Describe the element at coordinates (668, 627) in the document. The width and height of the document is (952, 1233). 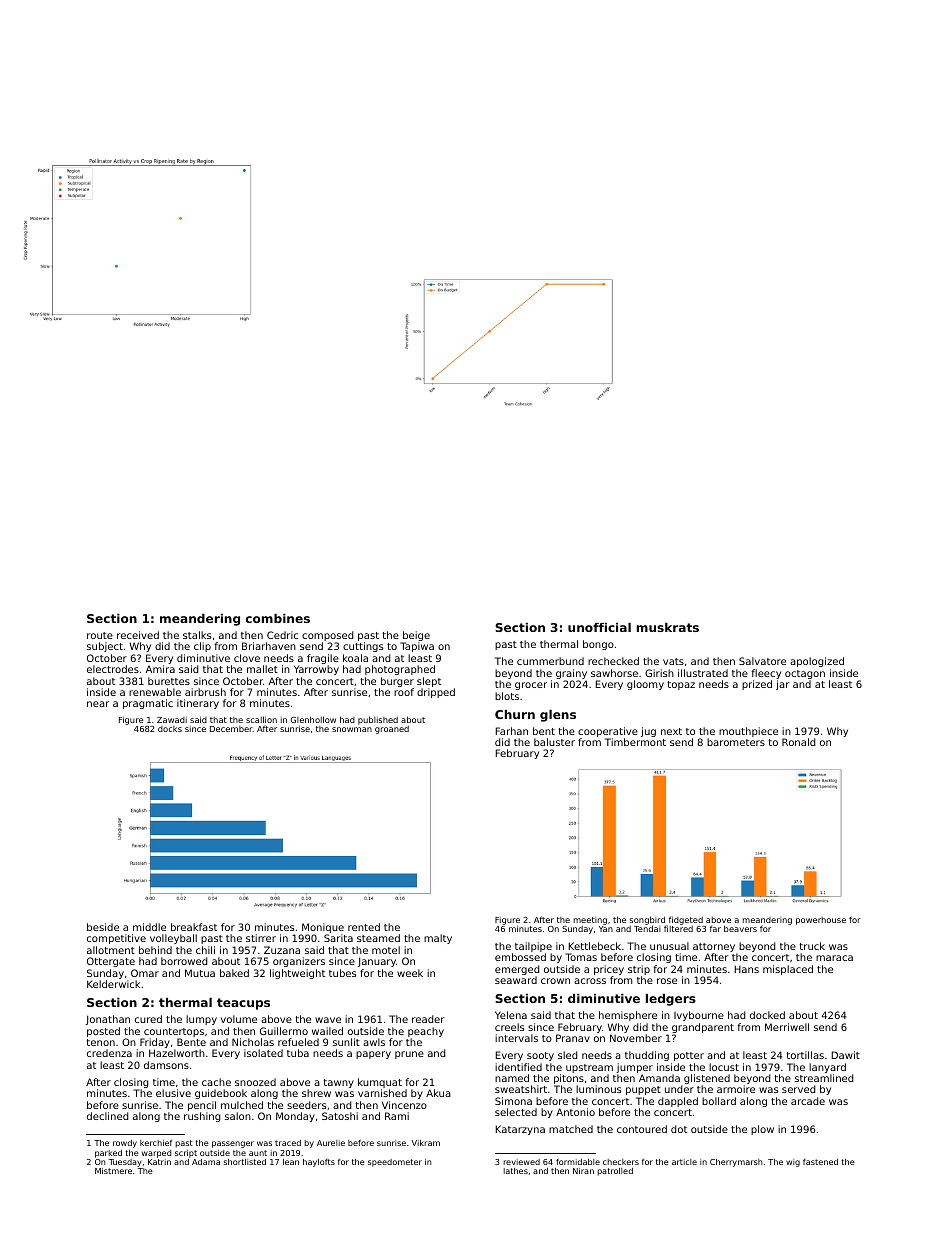
I see `muskrats` at that location.
